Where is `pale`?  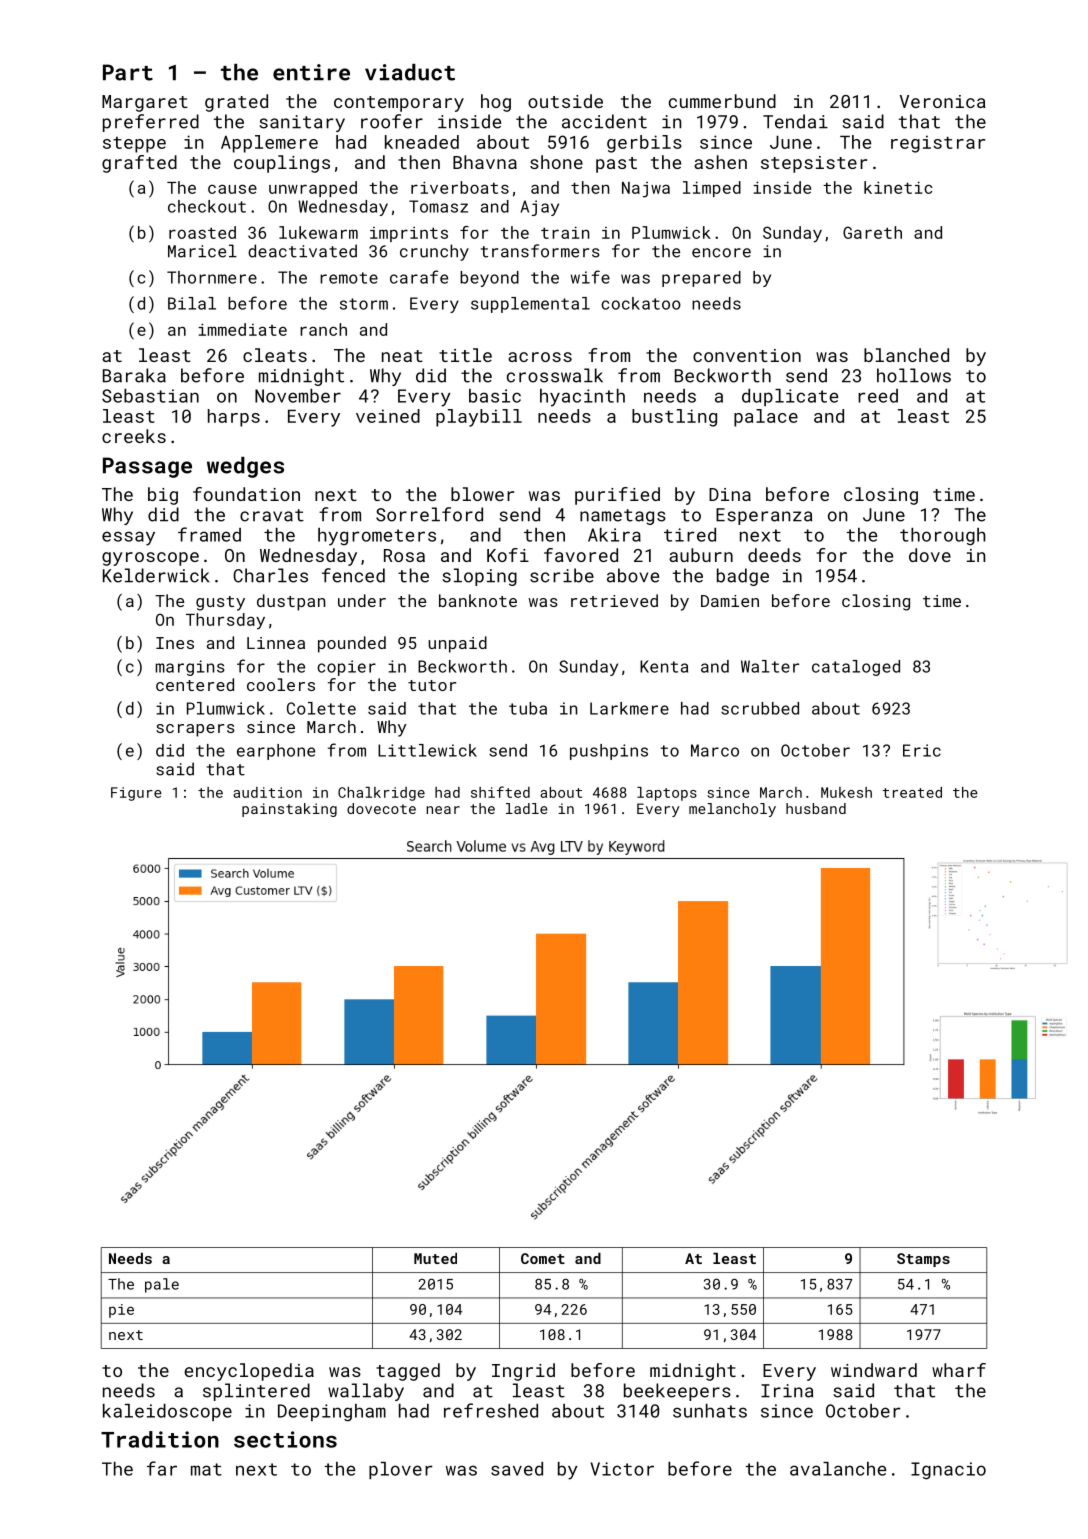 pale is located at coordinates (162, 1285).
